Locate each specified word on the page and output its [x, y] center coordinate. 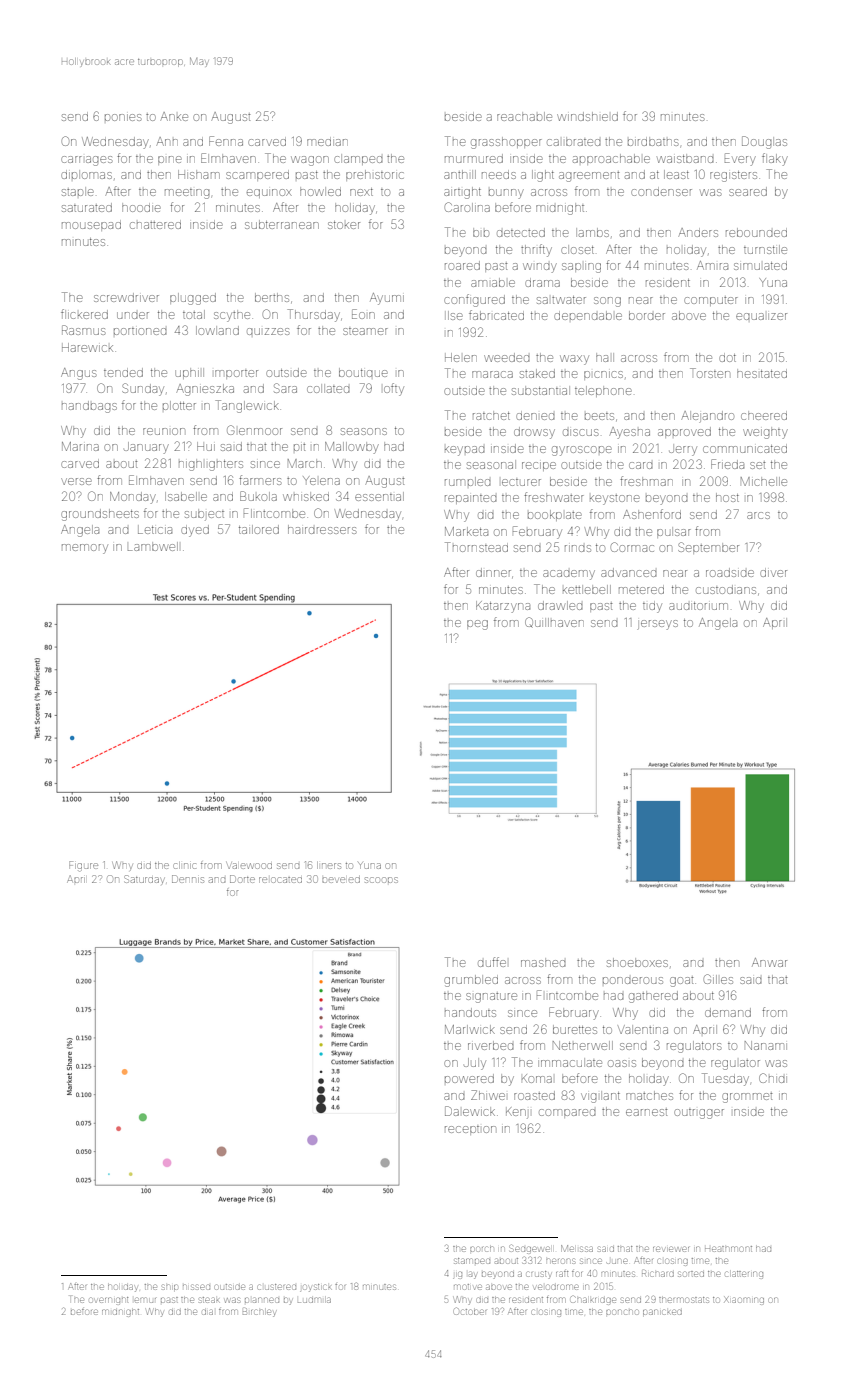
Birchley [259, 1312]
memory [85, 549]
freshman [646, 481]
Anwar [769, 962]
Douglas [764, 142]
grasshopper [506, 143]
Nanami [766, 1045]
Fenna [226, 141]
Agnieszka [205, 390]
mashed [543, 962]
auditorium [698, 606]
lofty [394, 389]
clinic [184, 865]
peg [477, 625]
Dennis [188, 879]
